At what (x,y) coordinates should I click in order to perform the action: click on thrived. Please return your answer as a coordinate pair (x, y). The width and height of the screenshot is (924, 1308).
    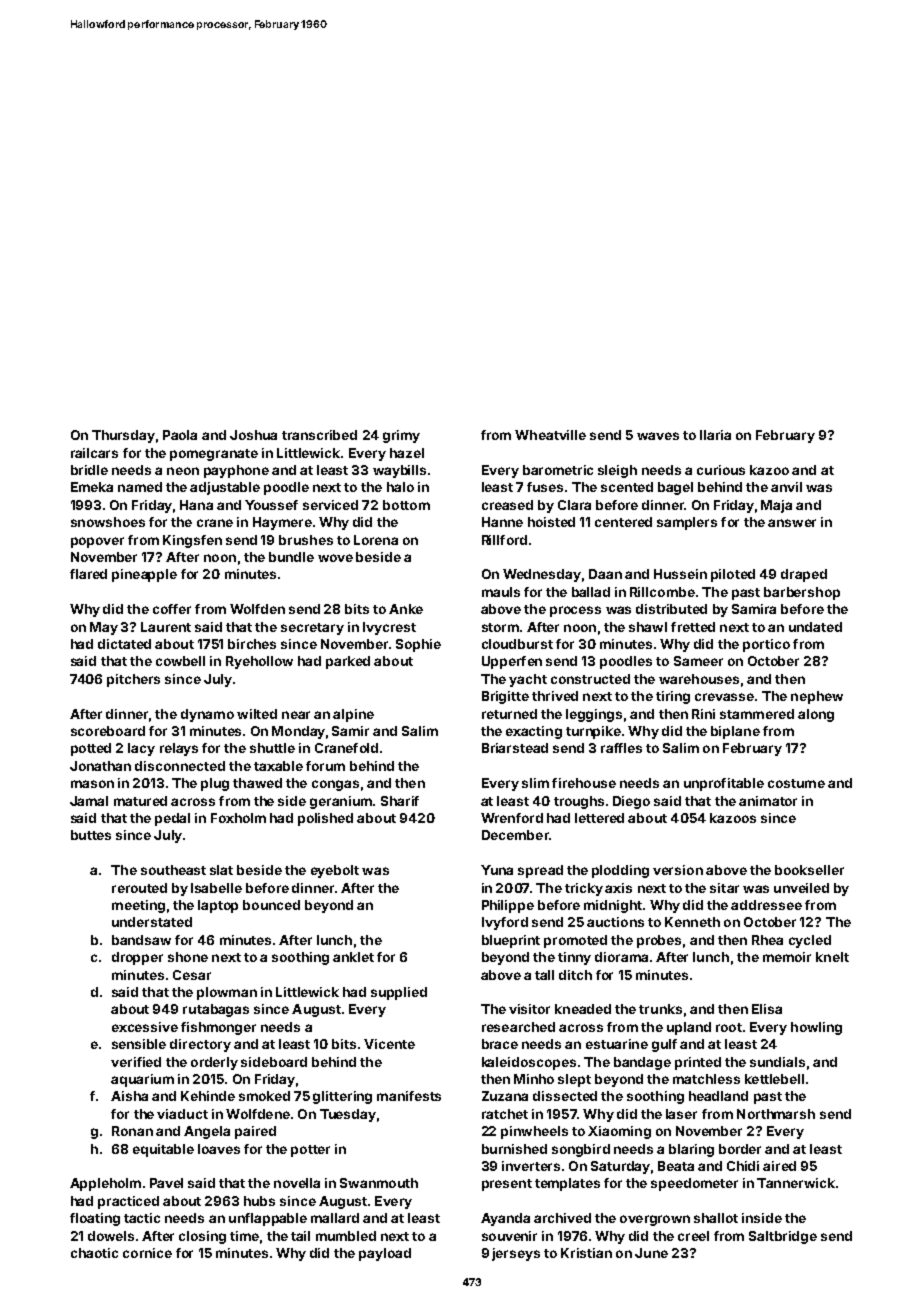
    Looking at the image, I should click on (555, 696).
